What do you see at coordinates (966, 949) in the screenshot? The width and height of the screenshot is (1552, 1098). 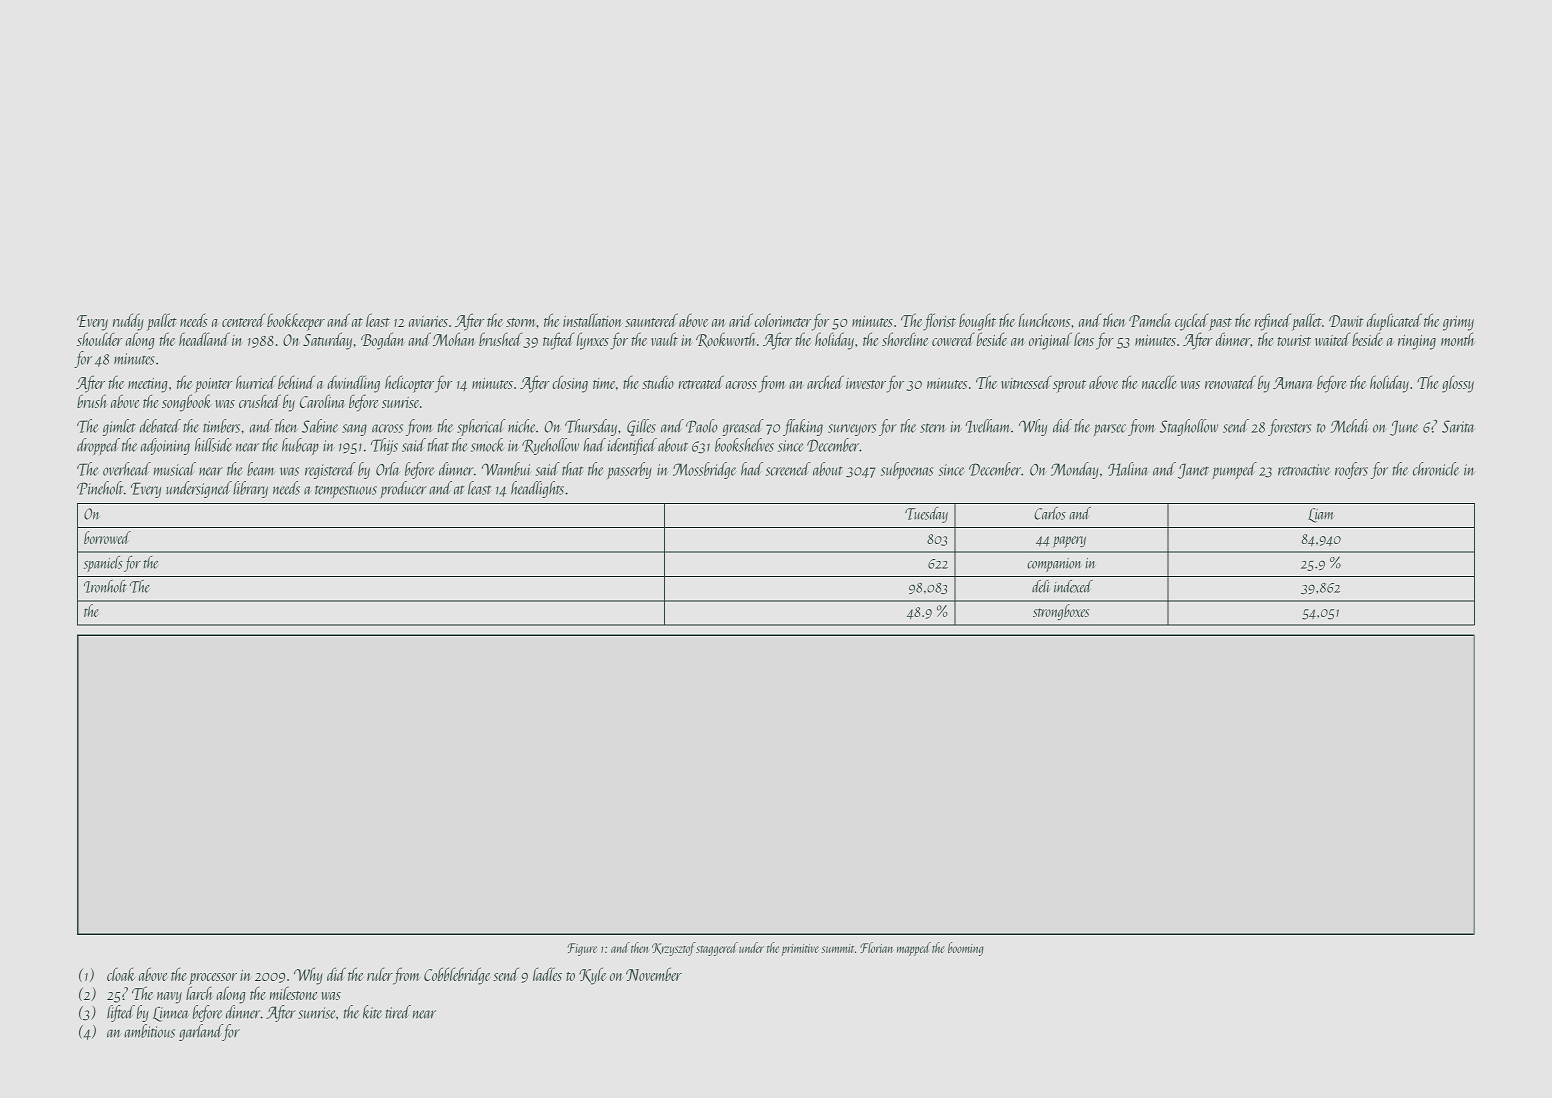 I see `booming` at bounding box center [966, 949].
